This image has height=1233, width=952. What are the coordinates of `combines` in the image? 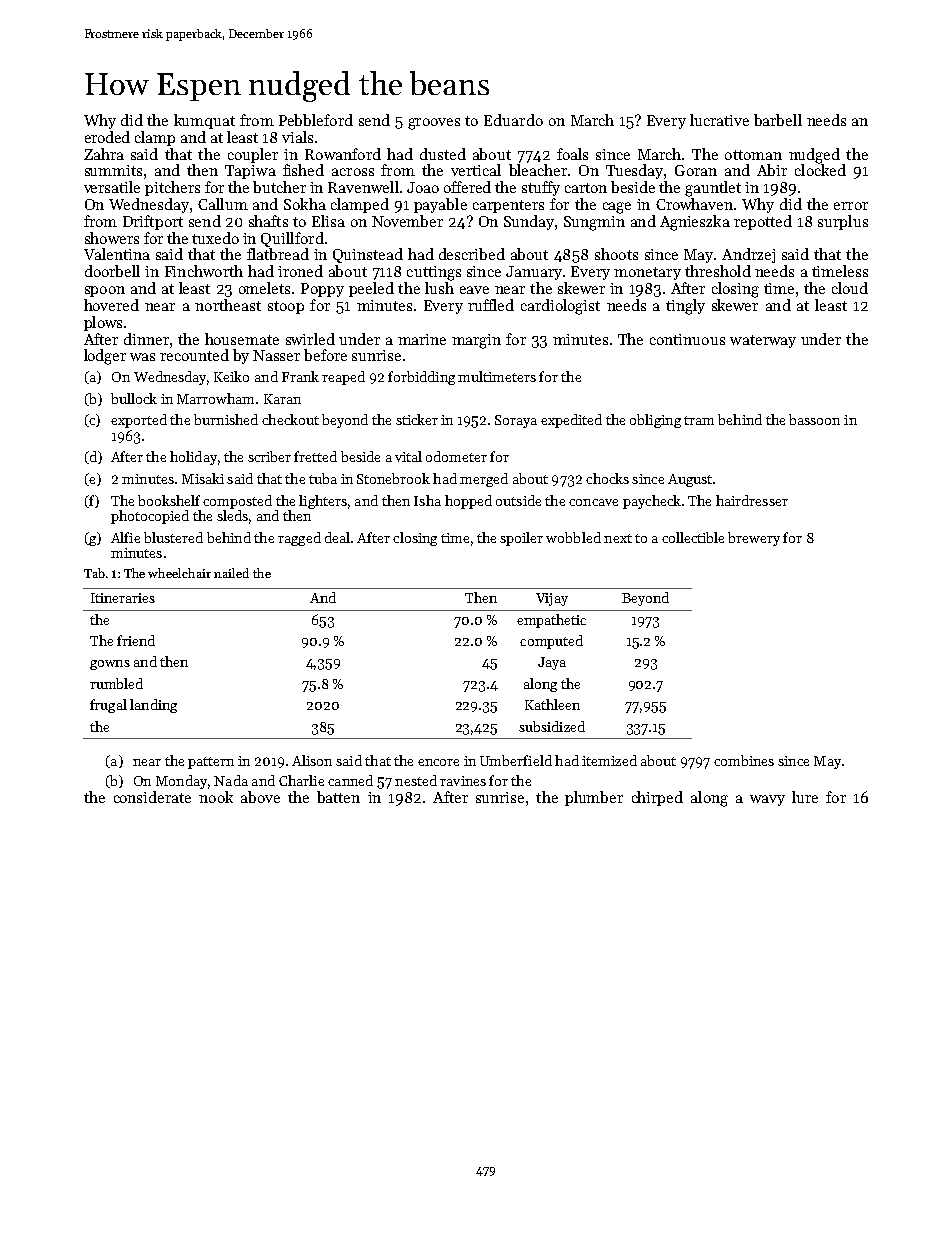 It's located at (744, 760).
